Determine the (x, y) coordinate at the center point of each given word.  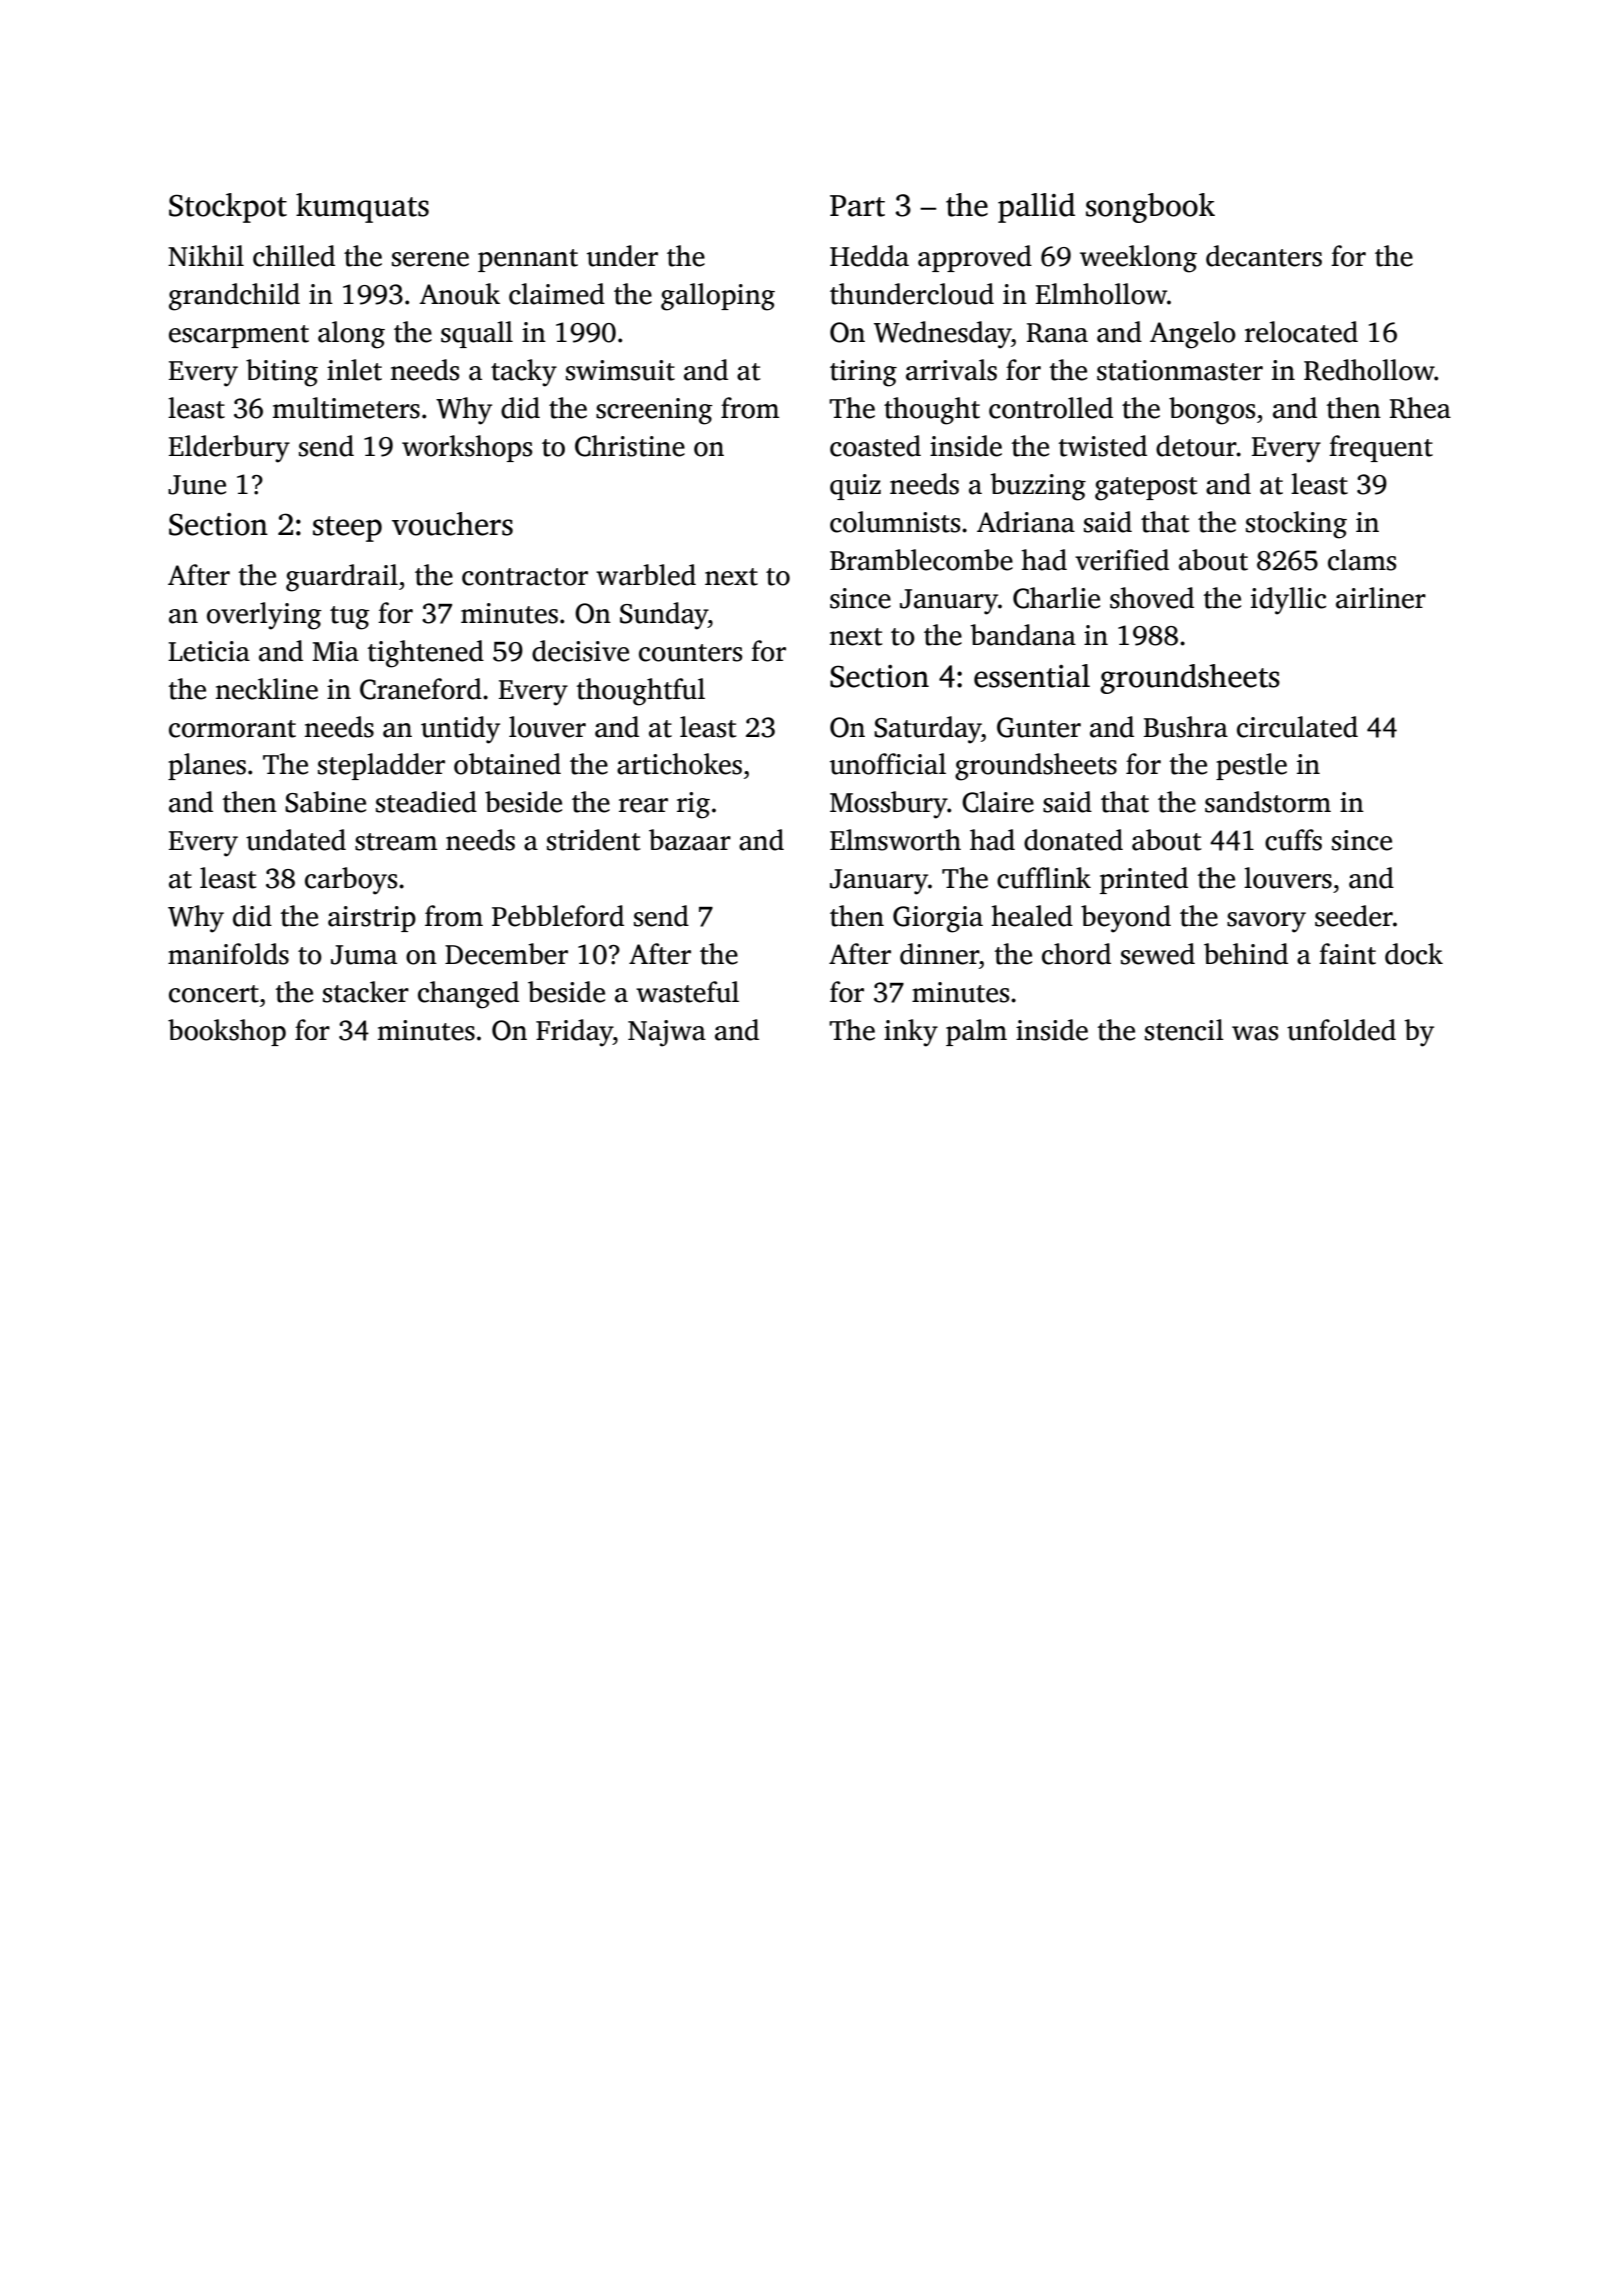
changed (468, 995)
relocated (1301, 332)
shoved (1152, 598)
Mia (335, 651)
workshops (467, 448)
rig (693, 805)
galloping (718, 297)
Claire (998, 802)
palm (976, 1032)
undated (296, 840)
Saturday (928, 730)
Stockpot (228, 208)
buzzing (1038, 487)
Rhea (1420, 408)
